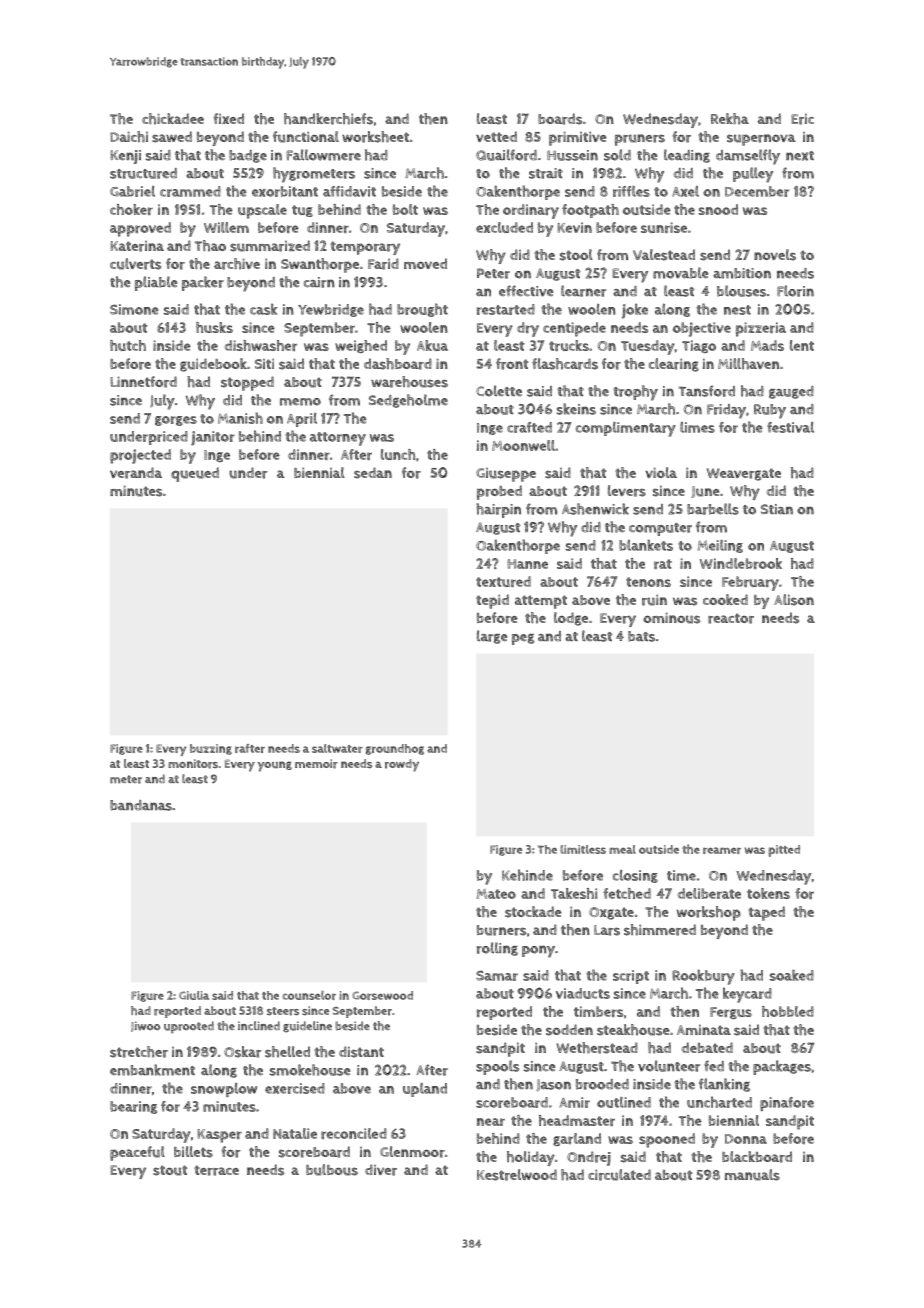 Image resolution: width=924 pixels, height=1308 pixels. What do you see at coordinates (768, 893) in the screenshot?
I see `tokens` at bounding box center [768, 893].
